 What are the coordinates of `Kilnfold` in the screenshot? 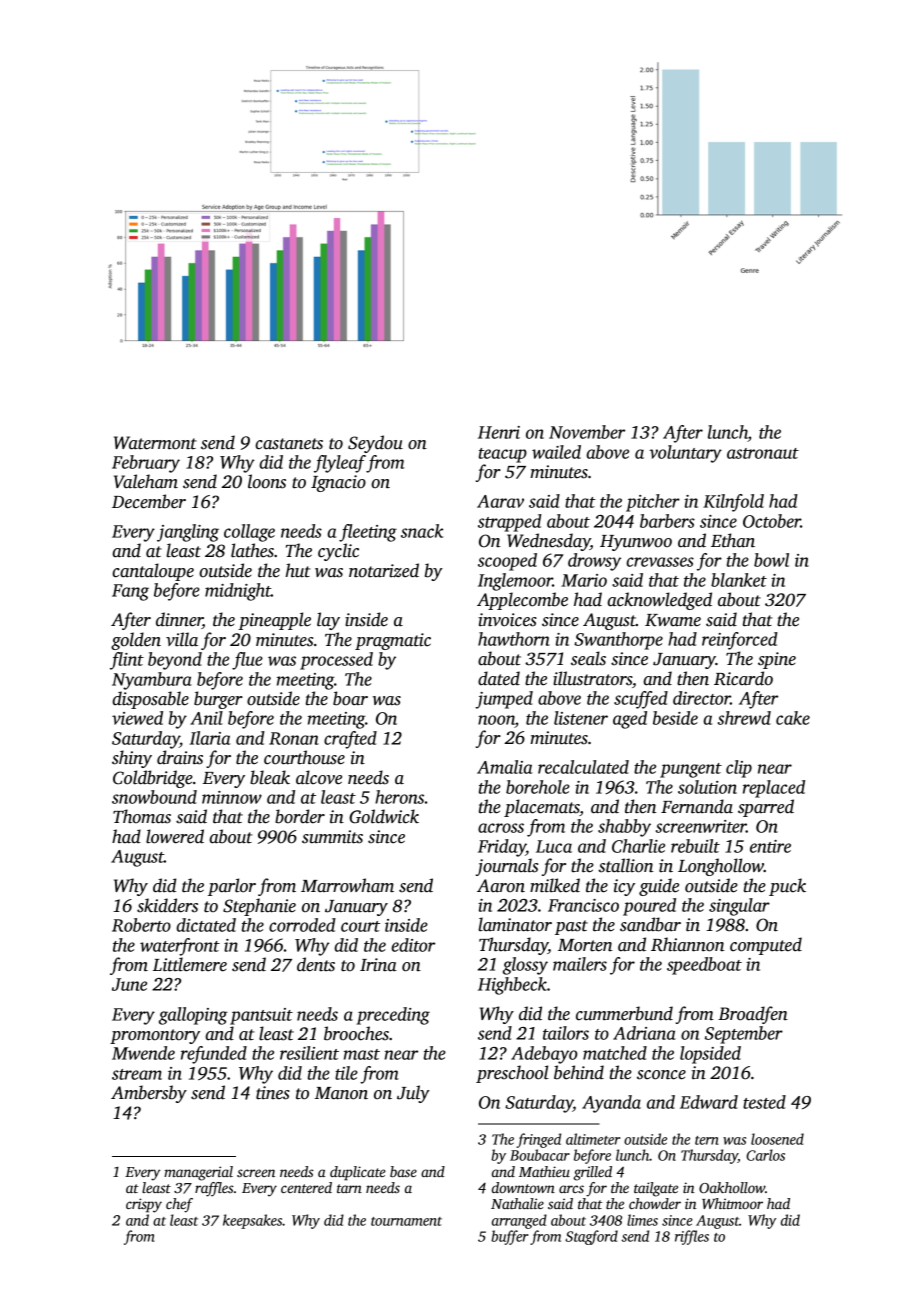 It's located at (733, 503).
